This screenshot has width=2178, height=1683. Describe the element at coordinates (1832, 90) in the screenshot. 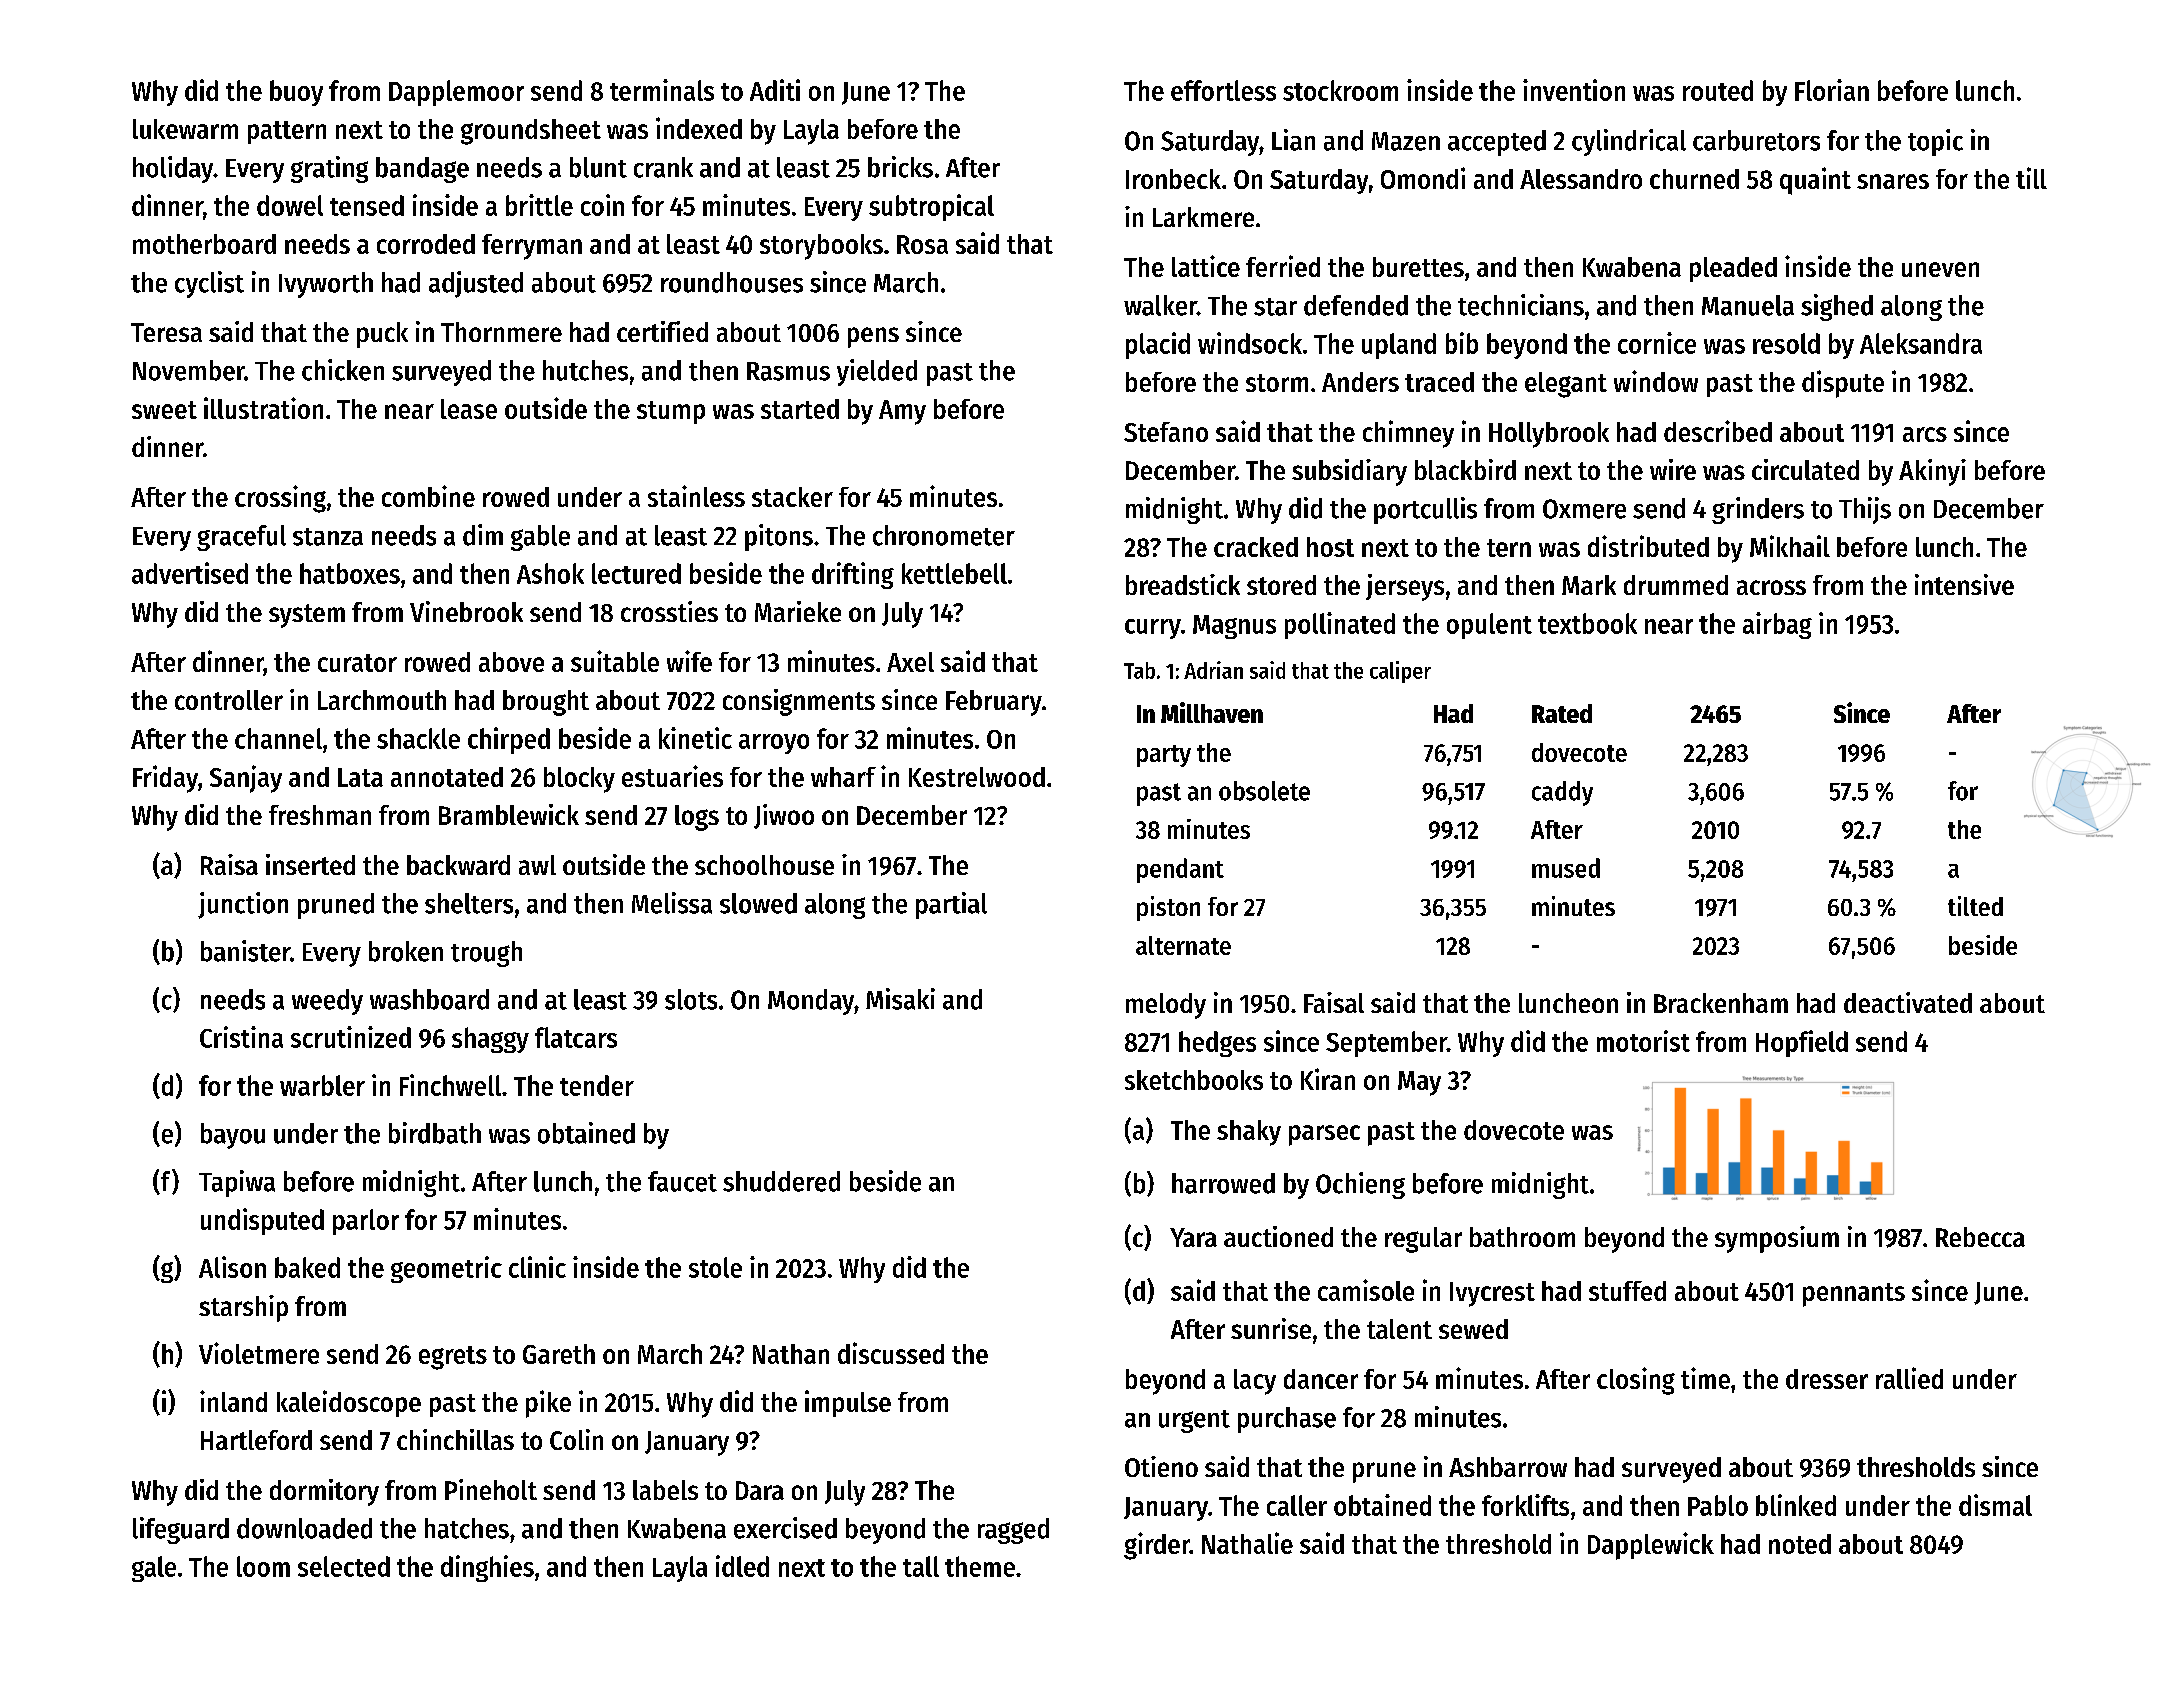

I see `Florian` at that location.
